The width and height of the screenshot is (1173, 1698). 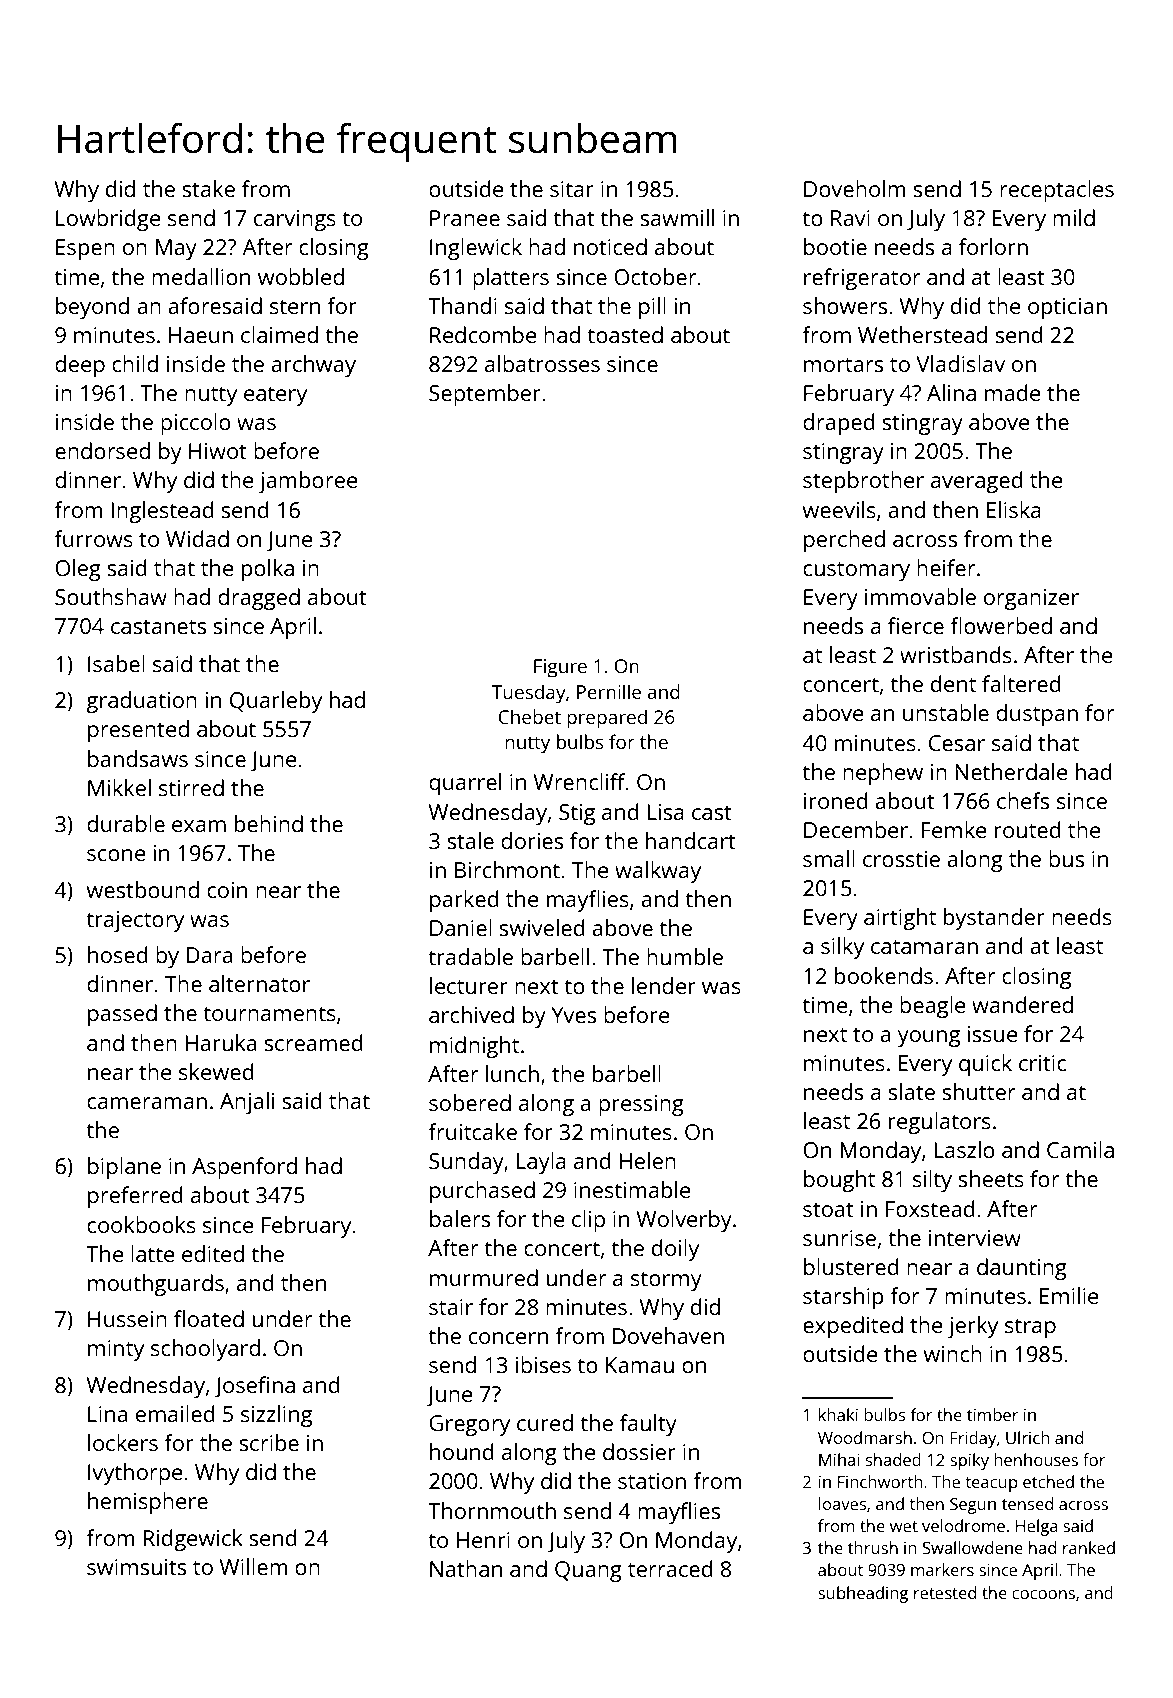 I want to click on receptacles, so click(x=1057, y=191).
